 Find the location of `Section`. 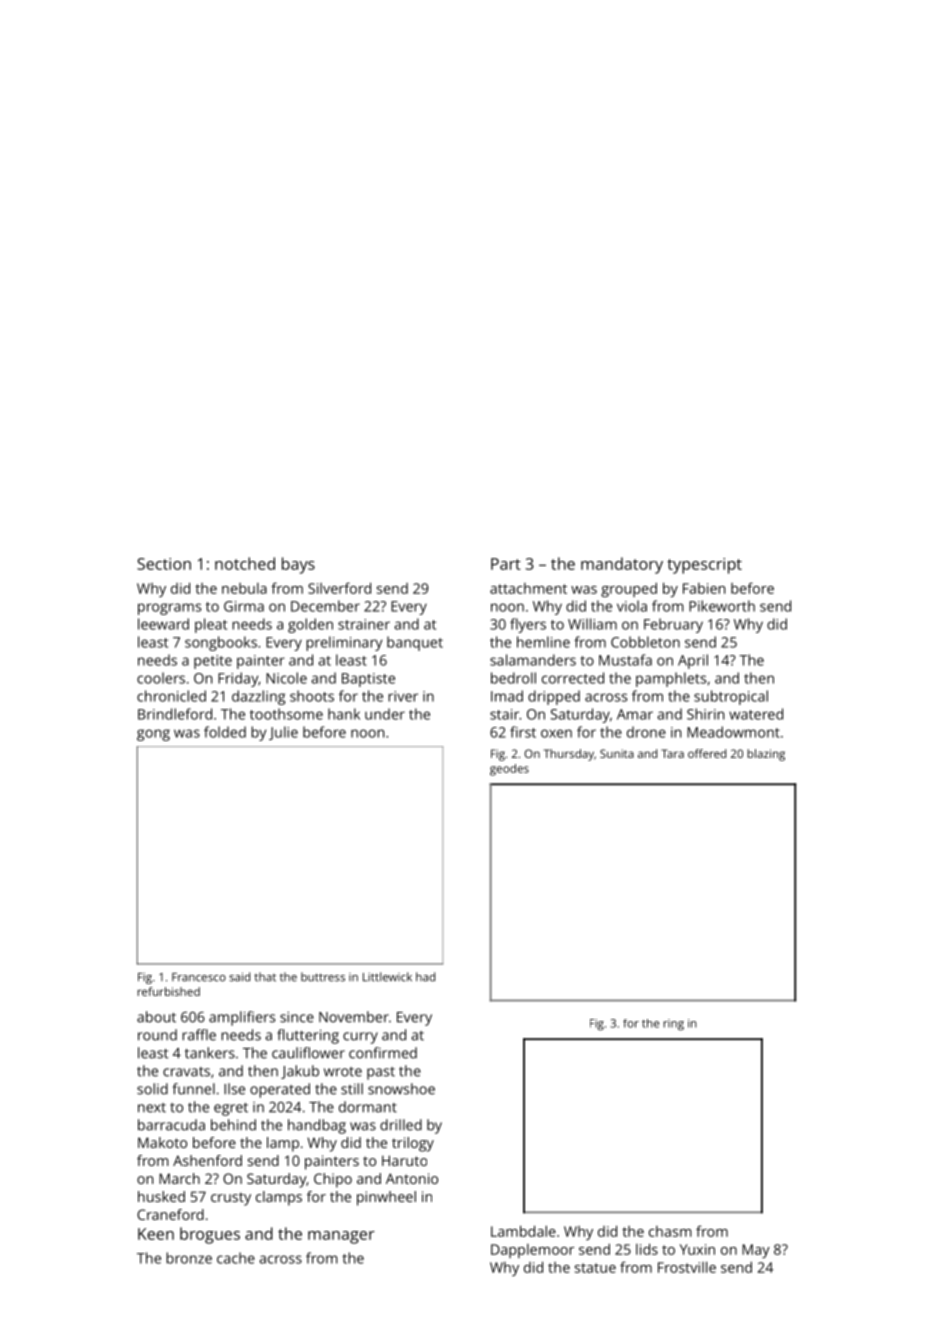

Section is located at coordinates (164, 564).
